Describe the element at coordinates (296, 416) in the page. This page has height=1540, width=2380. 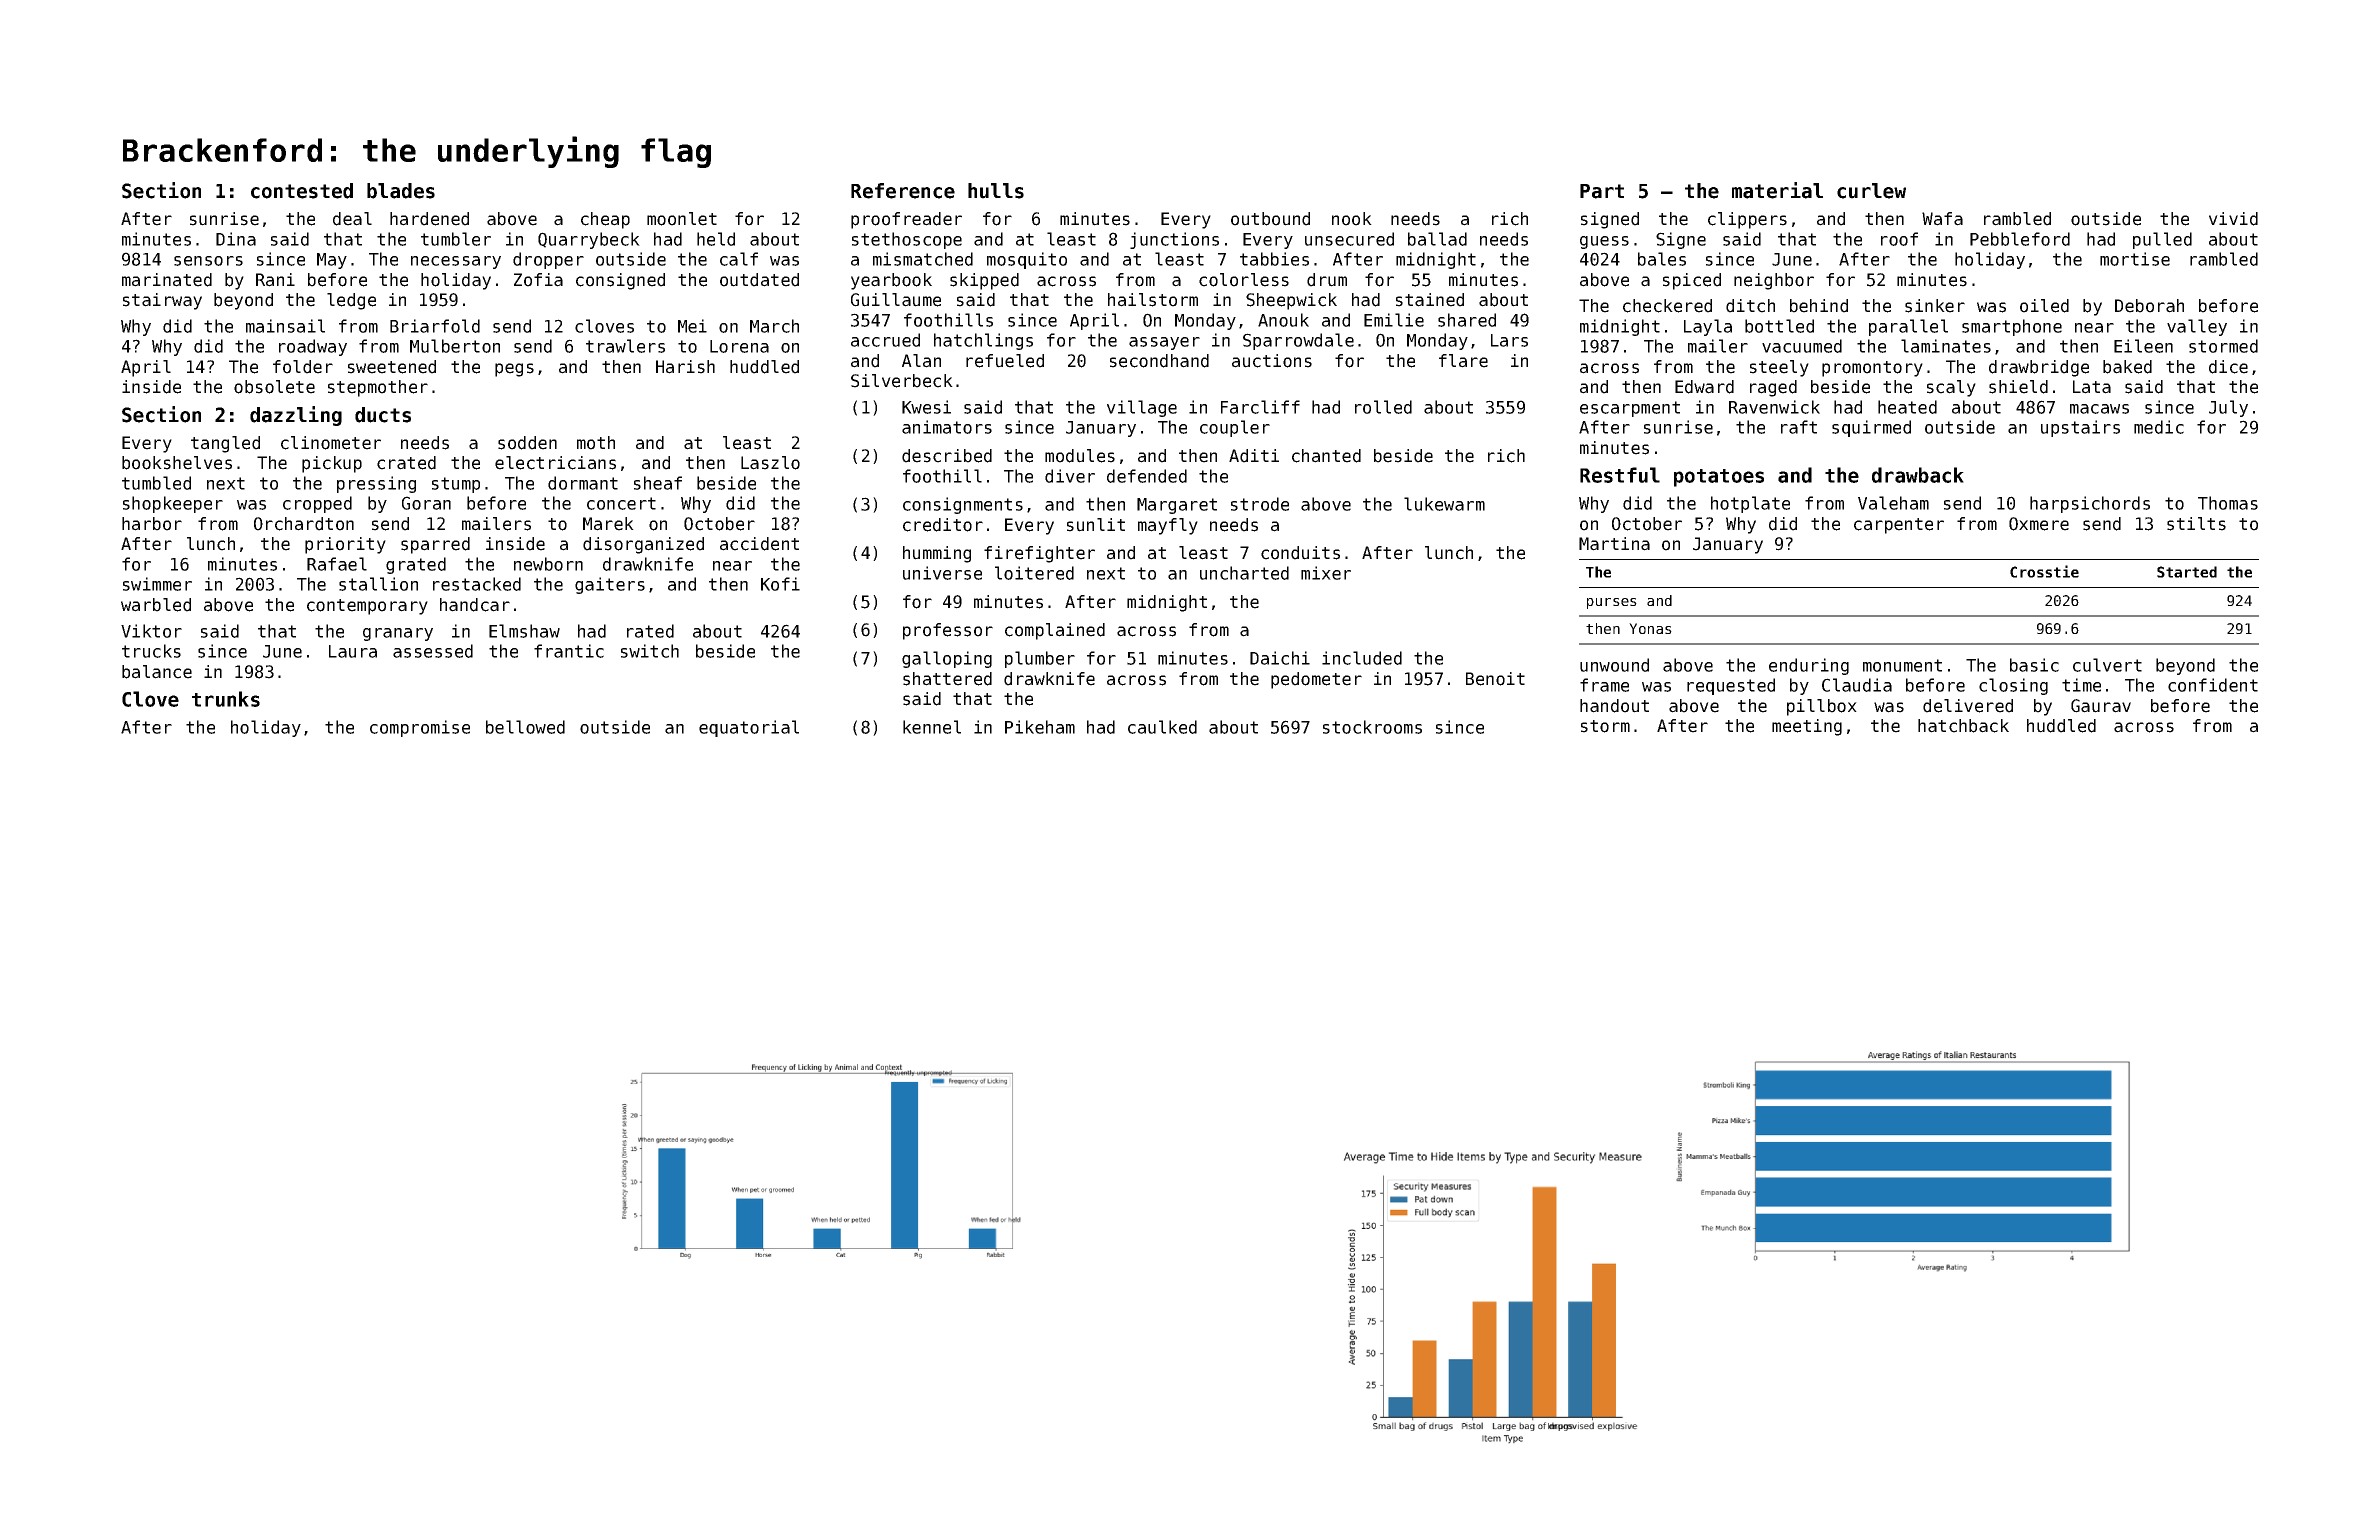
I see `dazzling` at that location.
